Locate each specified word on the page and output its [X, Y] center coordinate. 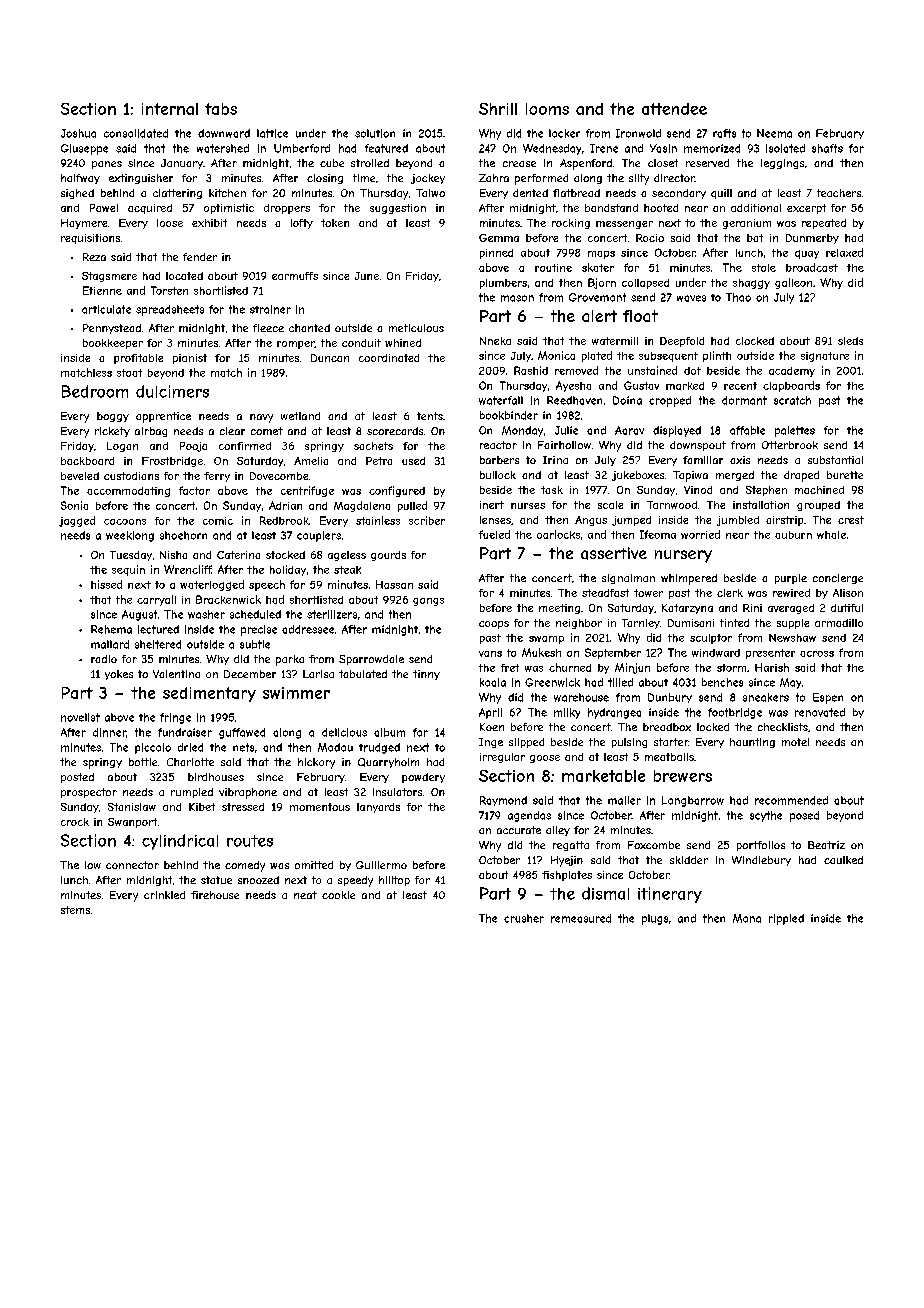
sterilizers [332, 614]
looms [547, 109]
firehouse [215, 895]
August [139, 615]
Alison [848, 593]
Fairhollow [564, 445]
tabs [221, 109]
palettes [795, 431]
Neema [774, 133]
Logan [122, 447]
